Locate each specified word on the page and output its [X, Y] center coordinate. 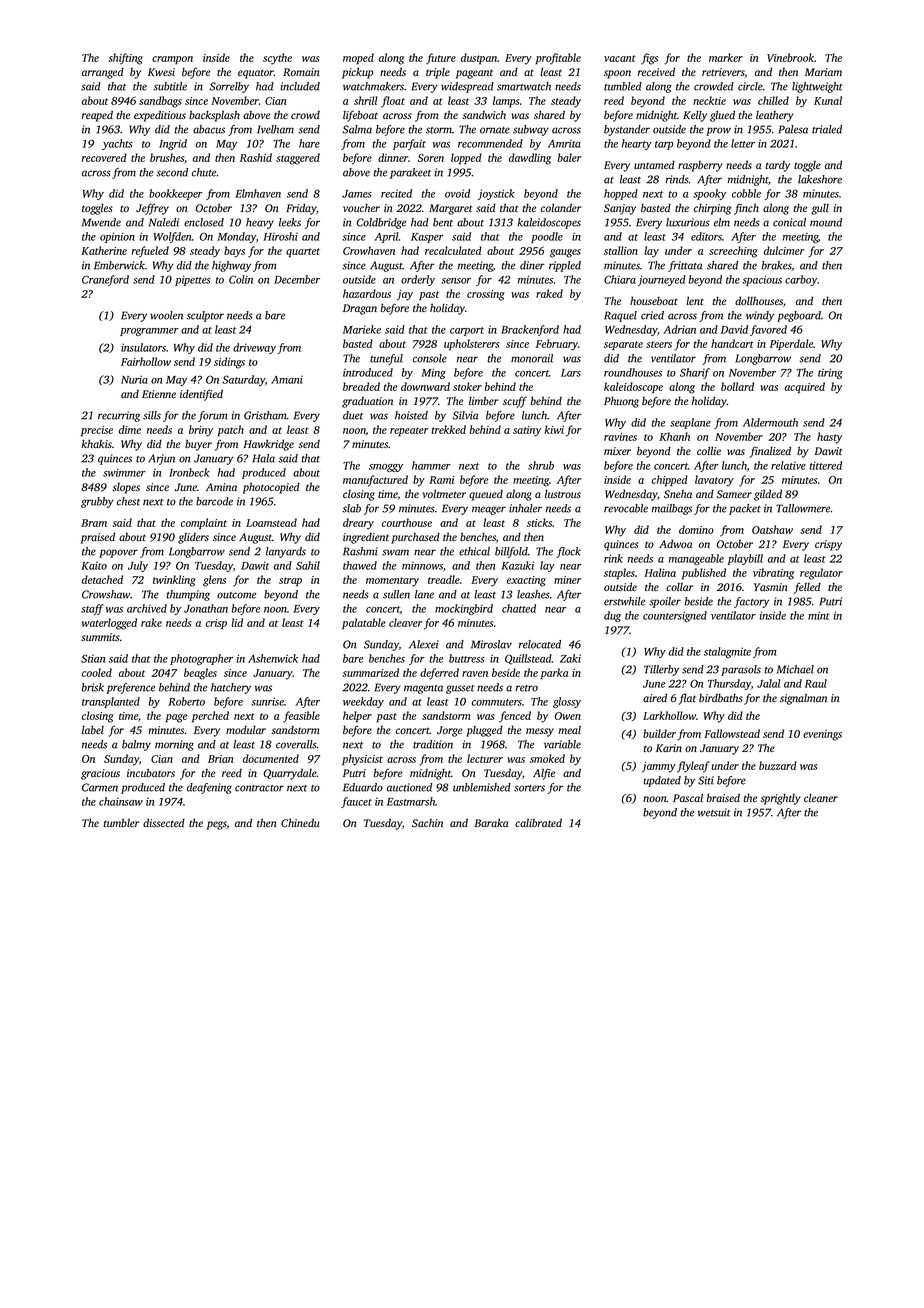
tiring [830, 373]
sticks [539, 522]
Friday [301, 209]
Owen [568, 716]
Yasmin [770, 587]
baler [569, 157]
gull [820, 209]
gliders [193, 538]
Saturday [243, 380]
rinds [677, 179]
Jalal [769, 683]
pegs [217, 825]
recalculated [453, 250]
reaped [97, 116]
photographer [201, 659]
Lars [571, 373]
